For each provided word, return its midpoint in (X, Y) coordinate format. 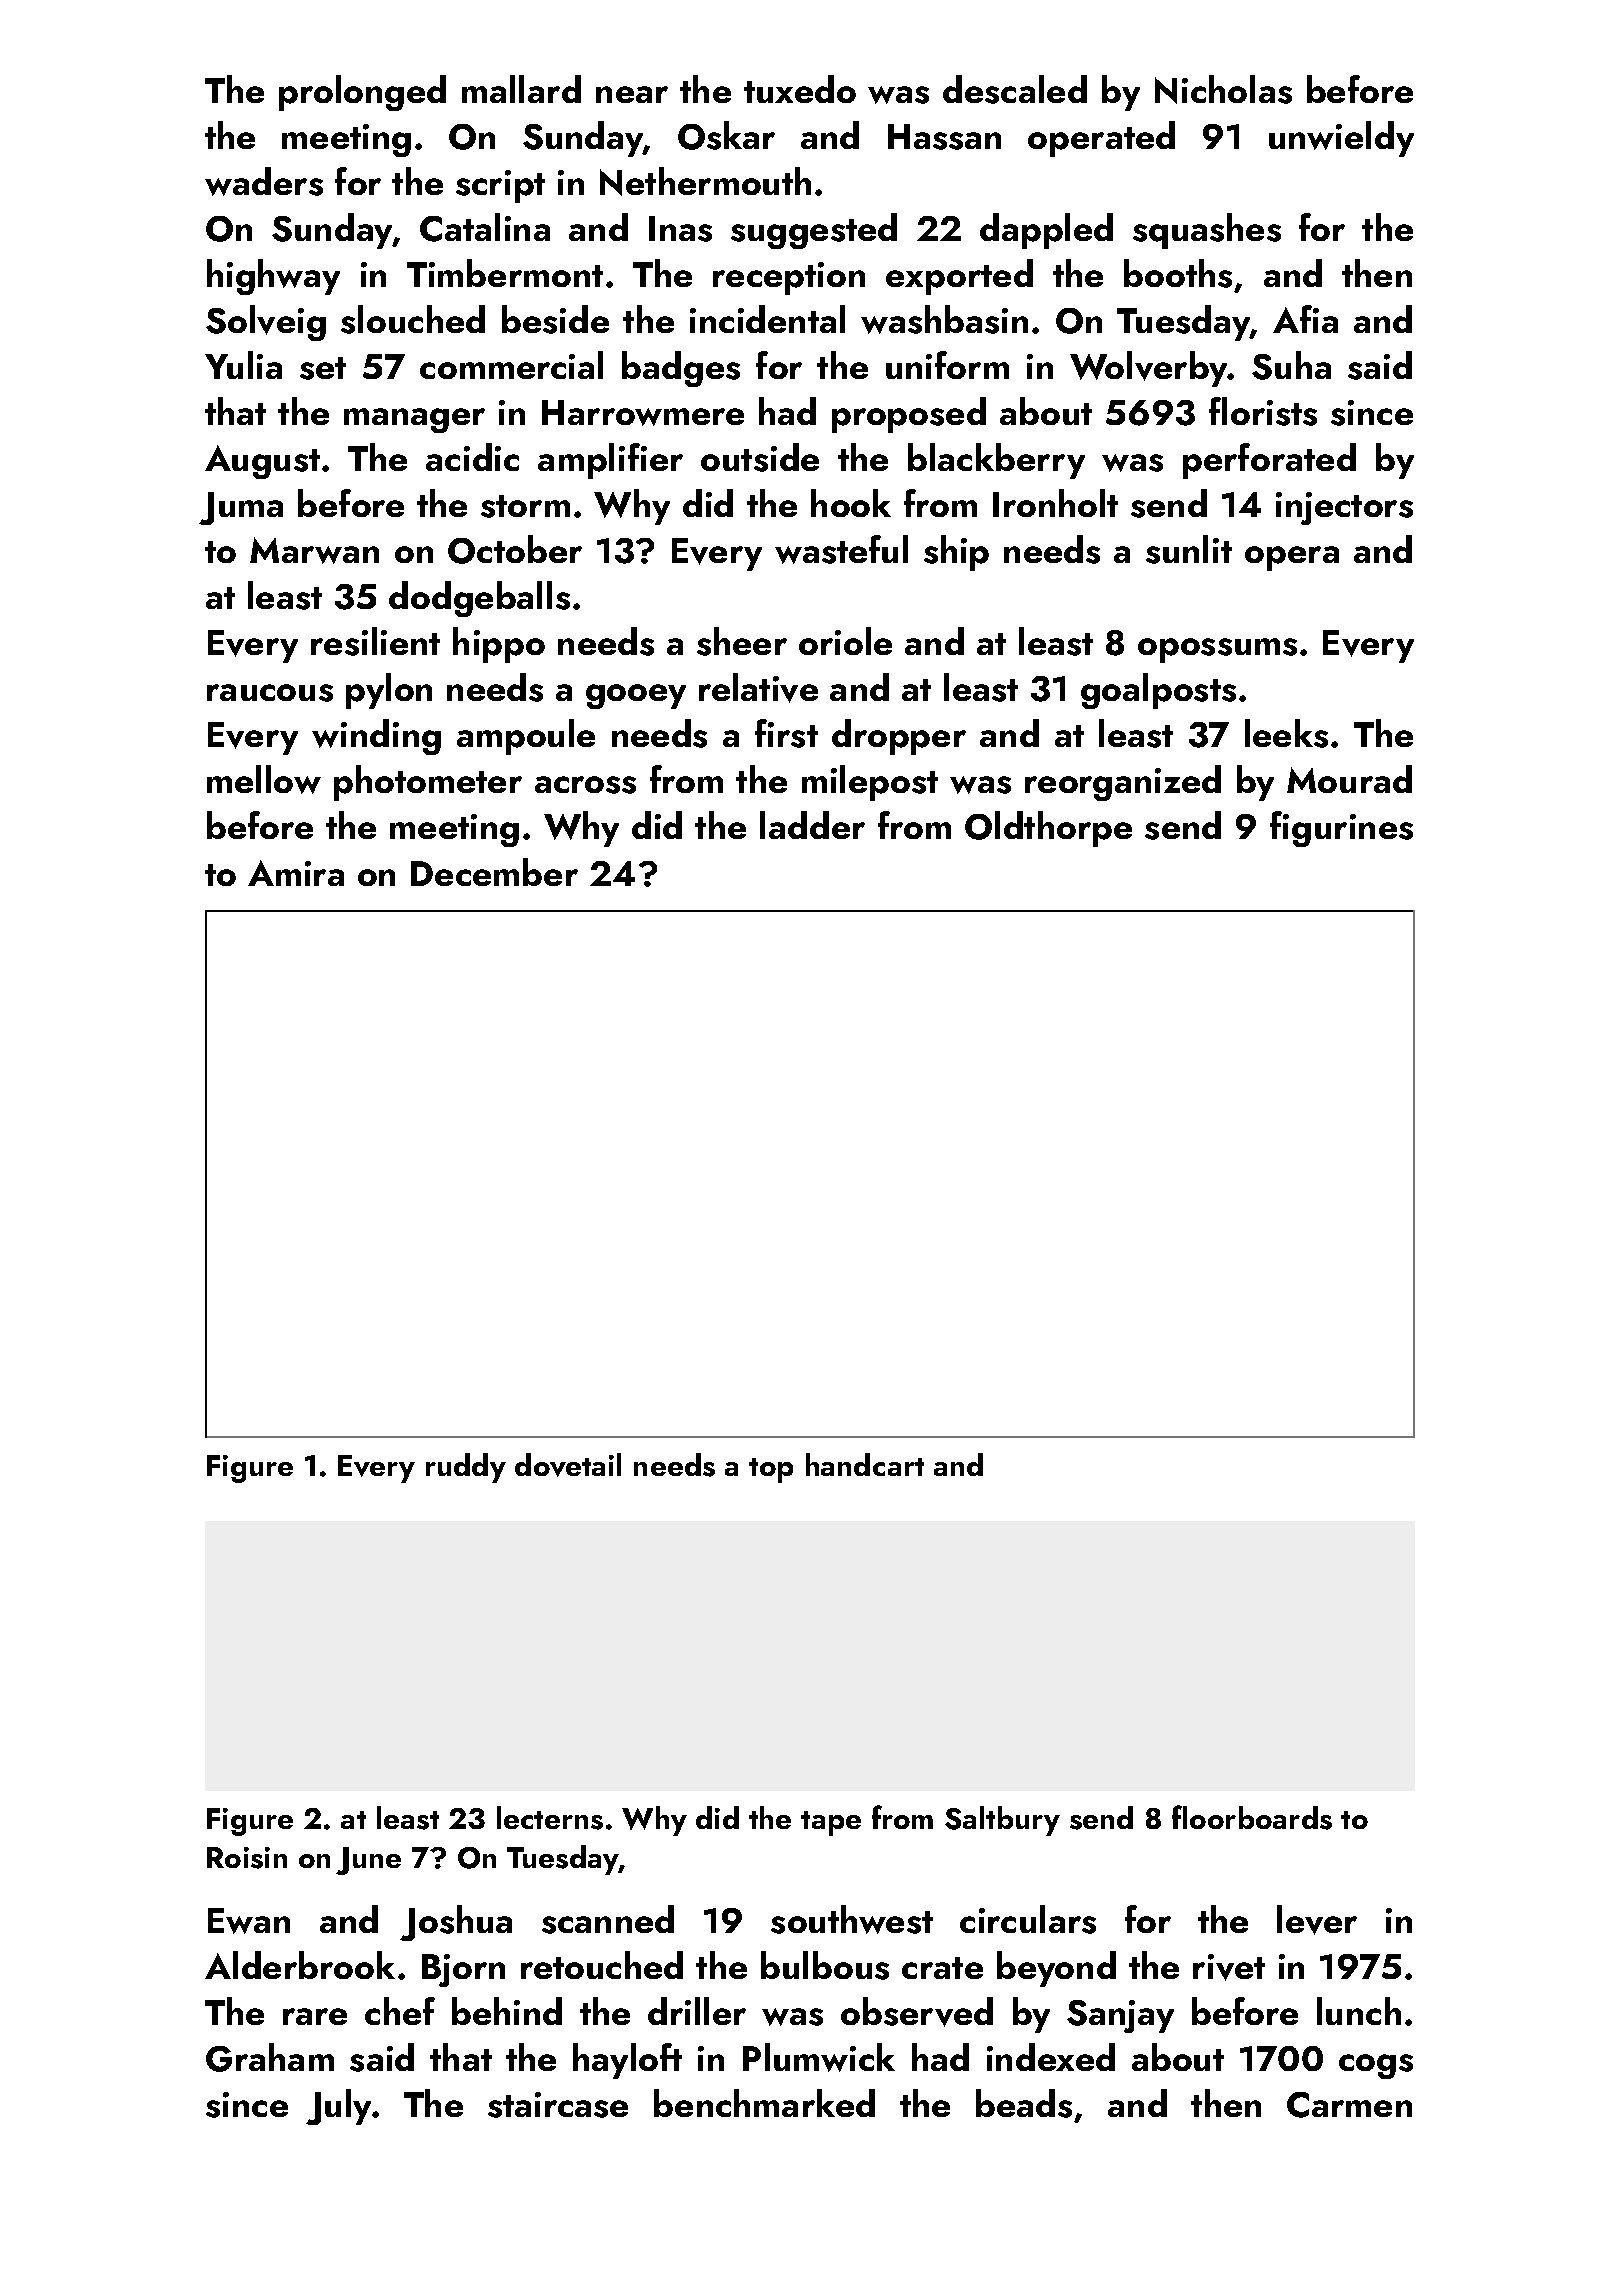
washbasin (944, 319)
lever (1317, 1920)
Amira (296, 873)
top (771, 1470)
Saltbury (1002, 1821)
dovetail (568, 1465)
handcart (865, 1464)
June (368, 1861)
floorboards (1252, 1817)
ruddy (466, 1468)
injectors (1344, 508)
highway (273, 277)
